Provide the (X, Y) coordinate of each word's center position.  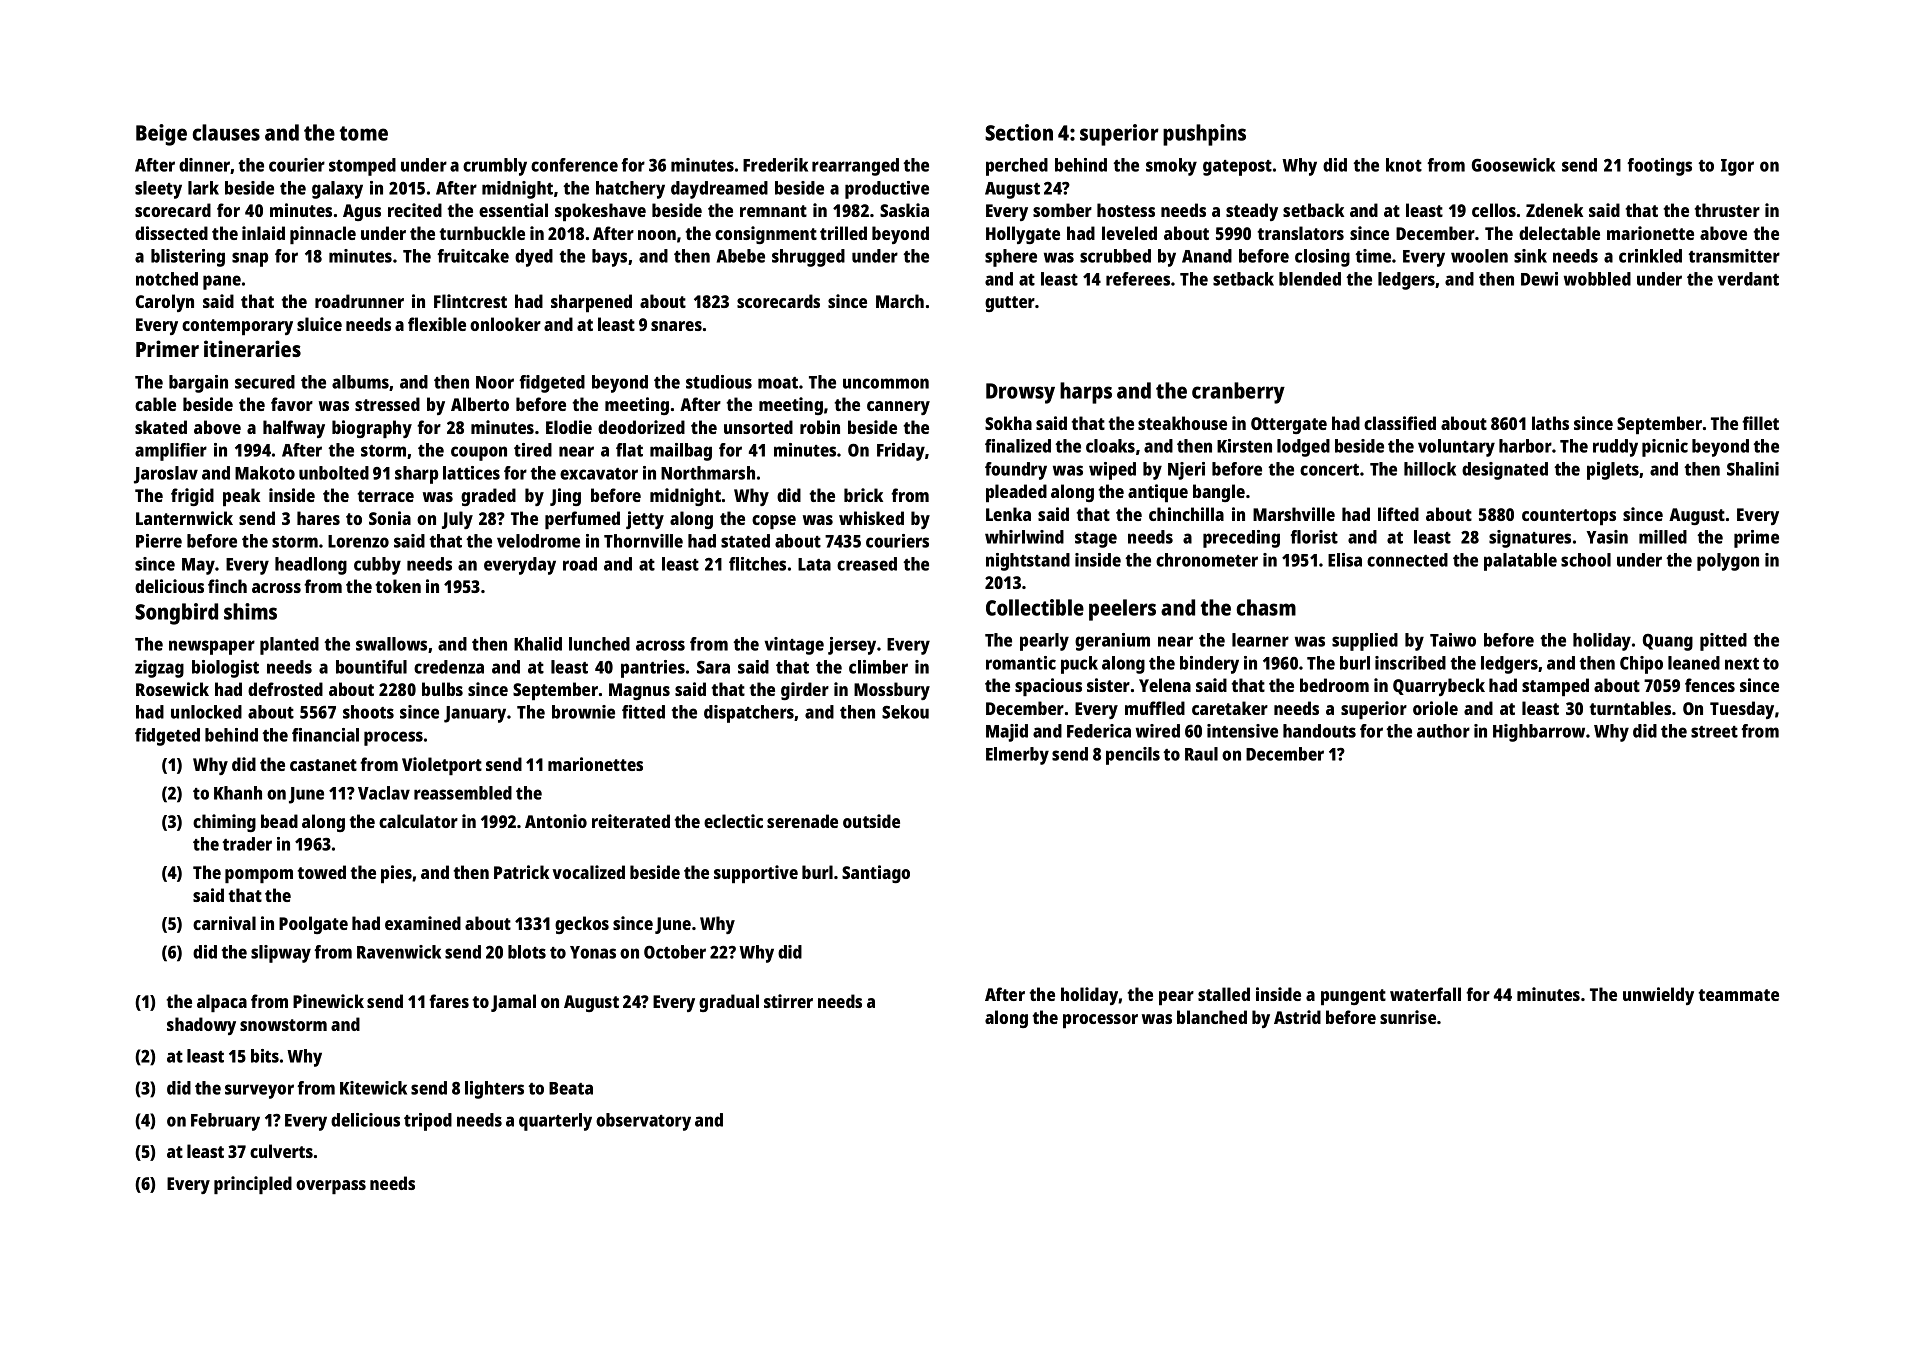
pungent (1353, 997)
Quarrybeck (1439, 687)
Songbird (176, 614)
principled (253, 1185)
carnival (224, 923)
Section (1019, 132)
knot (1404, 165)
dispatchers (749, 714)
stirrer (788, 1001)
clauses (226, 132)
